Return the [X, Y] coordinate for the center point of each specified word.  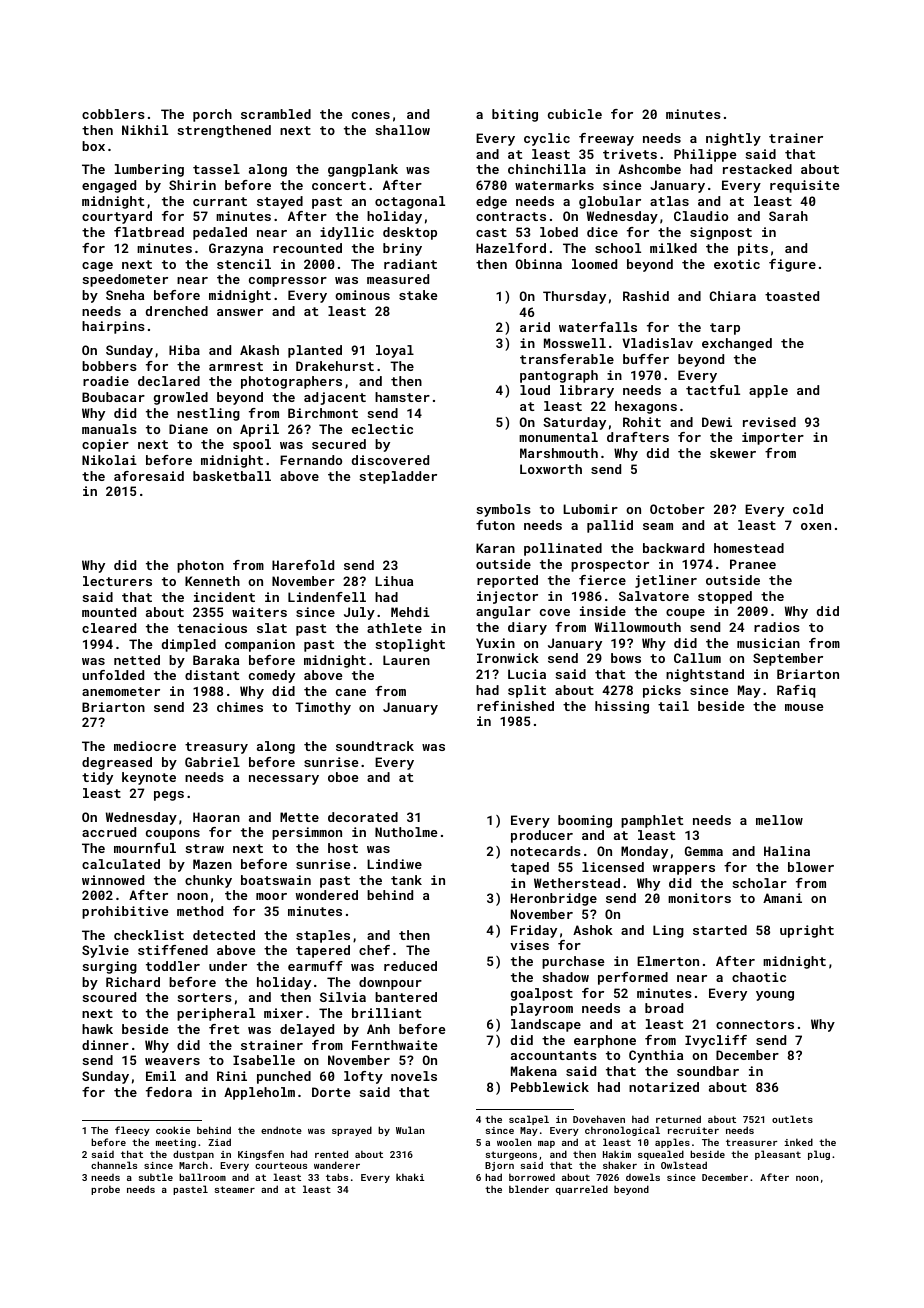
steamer [235, 1189]
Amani [782, 898]
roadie [106, 381]
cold [808, 509]
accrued [109, 832]
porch [212, 115]
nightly [733, 139]
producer [542, 836]
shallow [403, 130]
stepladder [398, 477]
